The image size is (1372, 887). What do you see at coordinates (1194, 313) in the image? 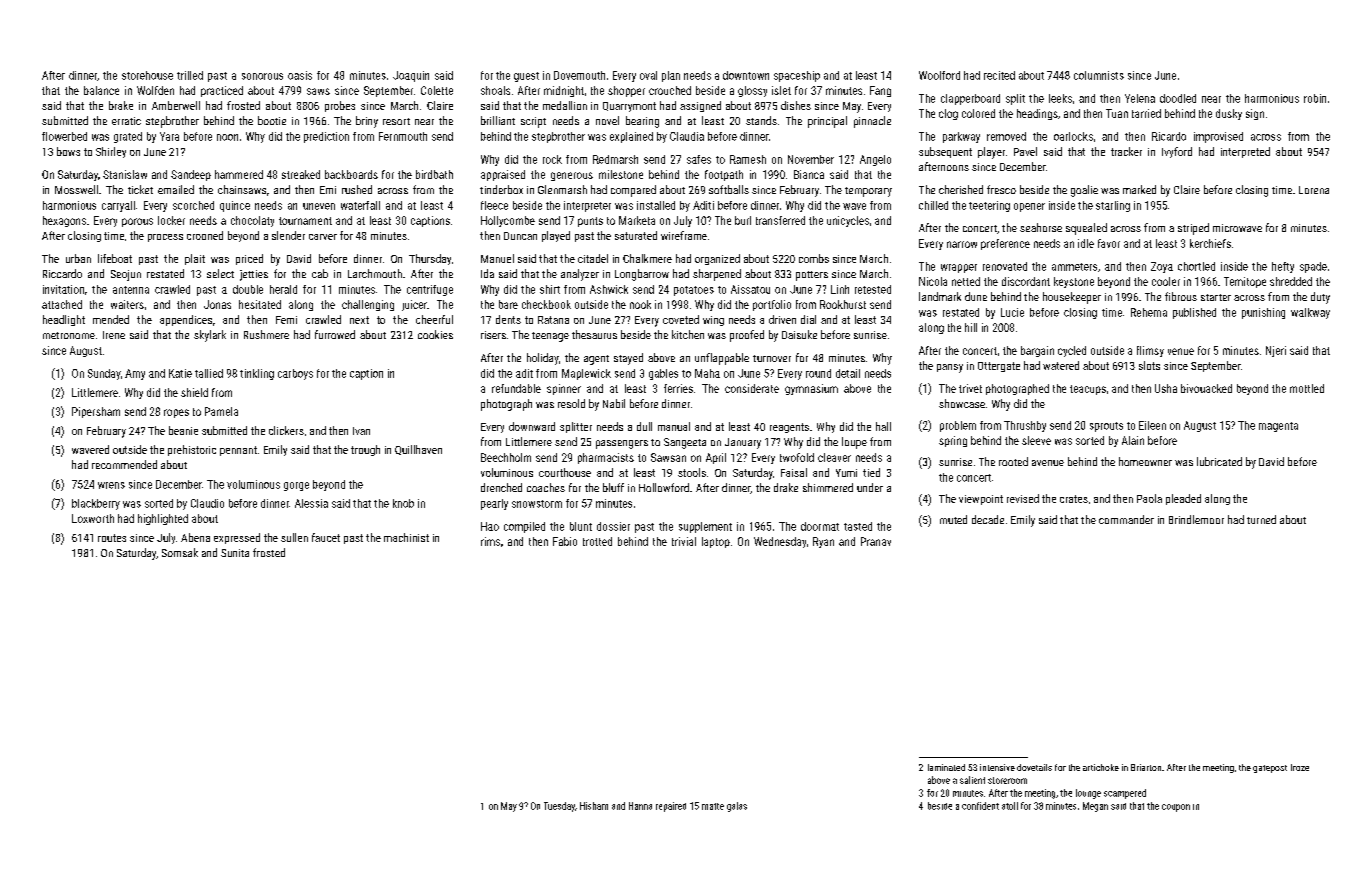
I see `published` at bounding box center [1194, 313].
